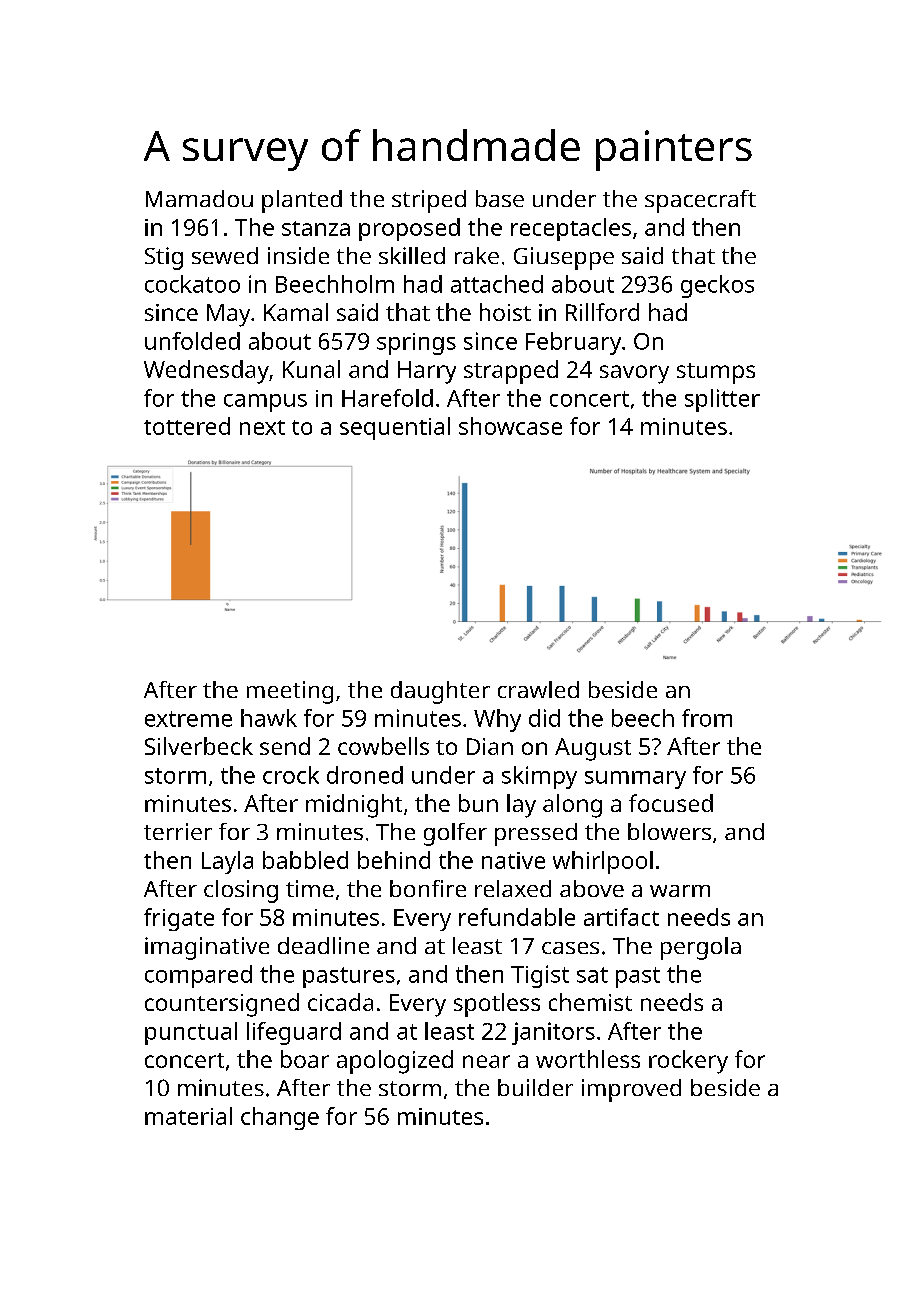 Image resolution: width=924 pixels, height=1311 pixels. What do you see at coordinates (323, 945) in the image?
I see `deadline` at bounding box center [323, 945].
